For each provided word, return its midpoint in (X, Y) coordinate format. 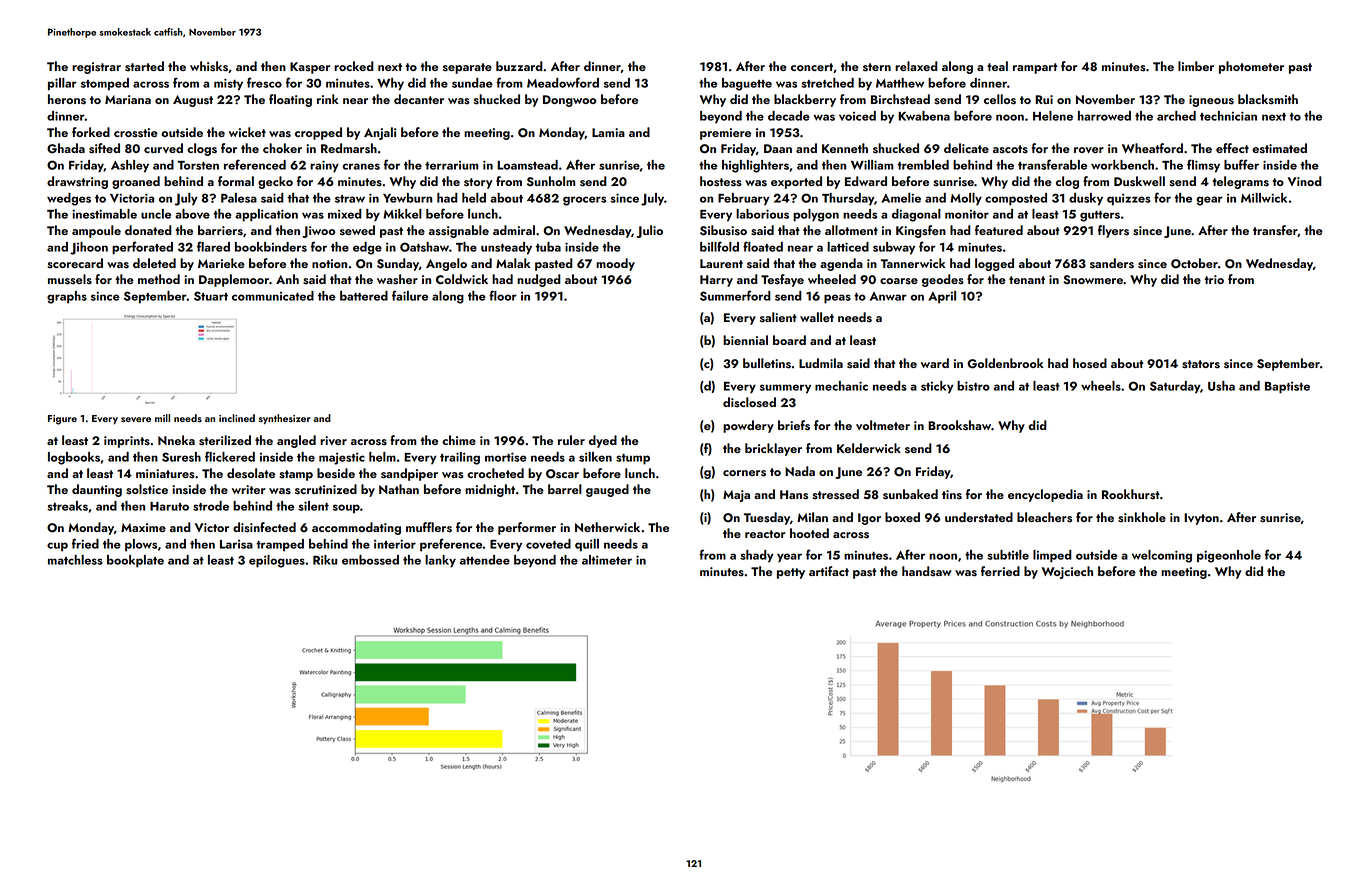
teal (997, 66)
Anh (287, 279)
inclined (237, 418)
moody (615, 264)
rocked (354, 66)
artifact (829, 571)
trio (1214, 279)
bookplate (135, 561)
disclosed (749, 402)
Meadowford (563, 82)
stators (1201, 364)
